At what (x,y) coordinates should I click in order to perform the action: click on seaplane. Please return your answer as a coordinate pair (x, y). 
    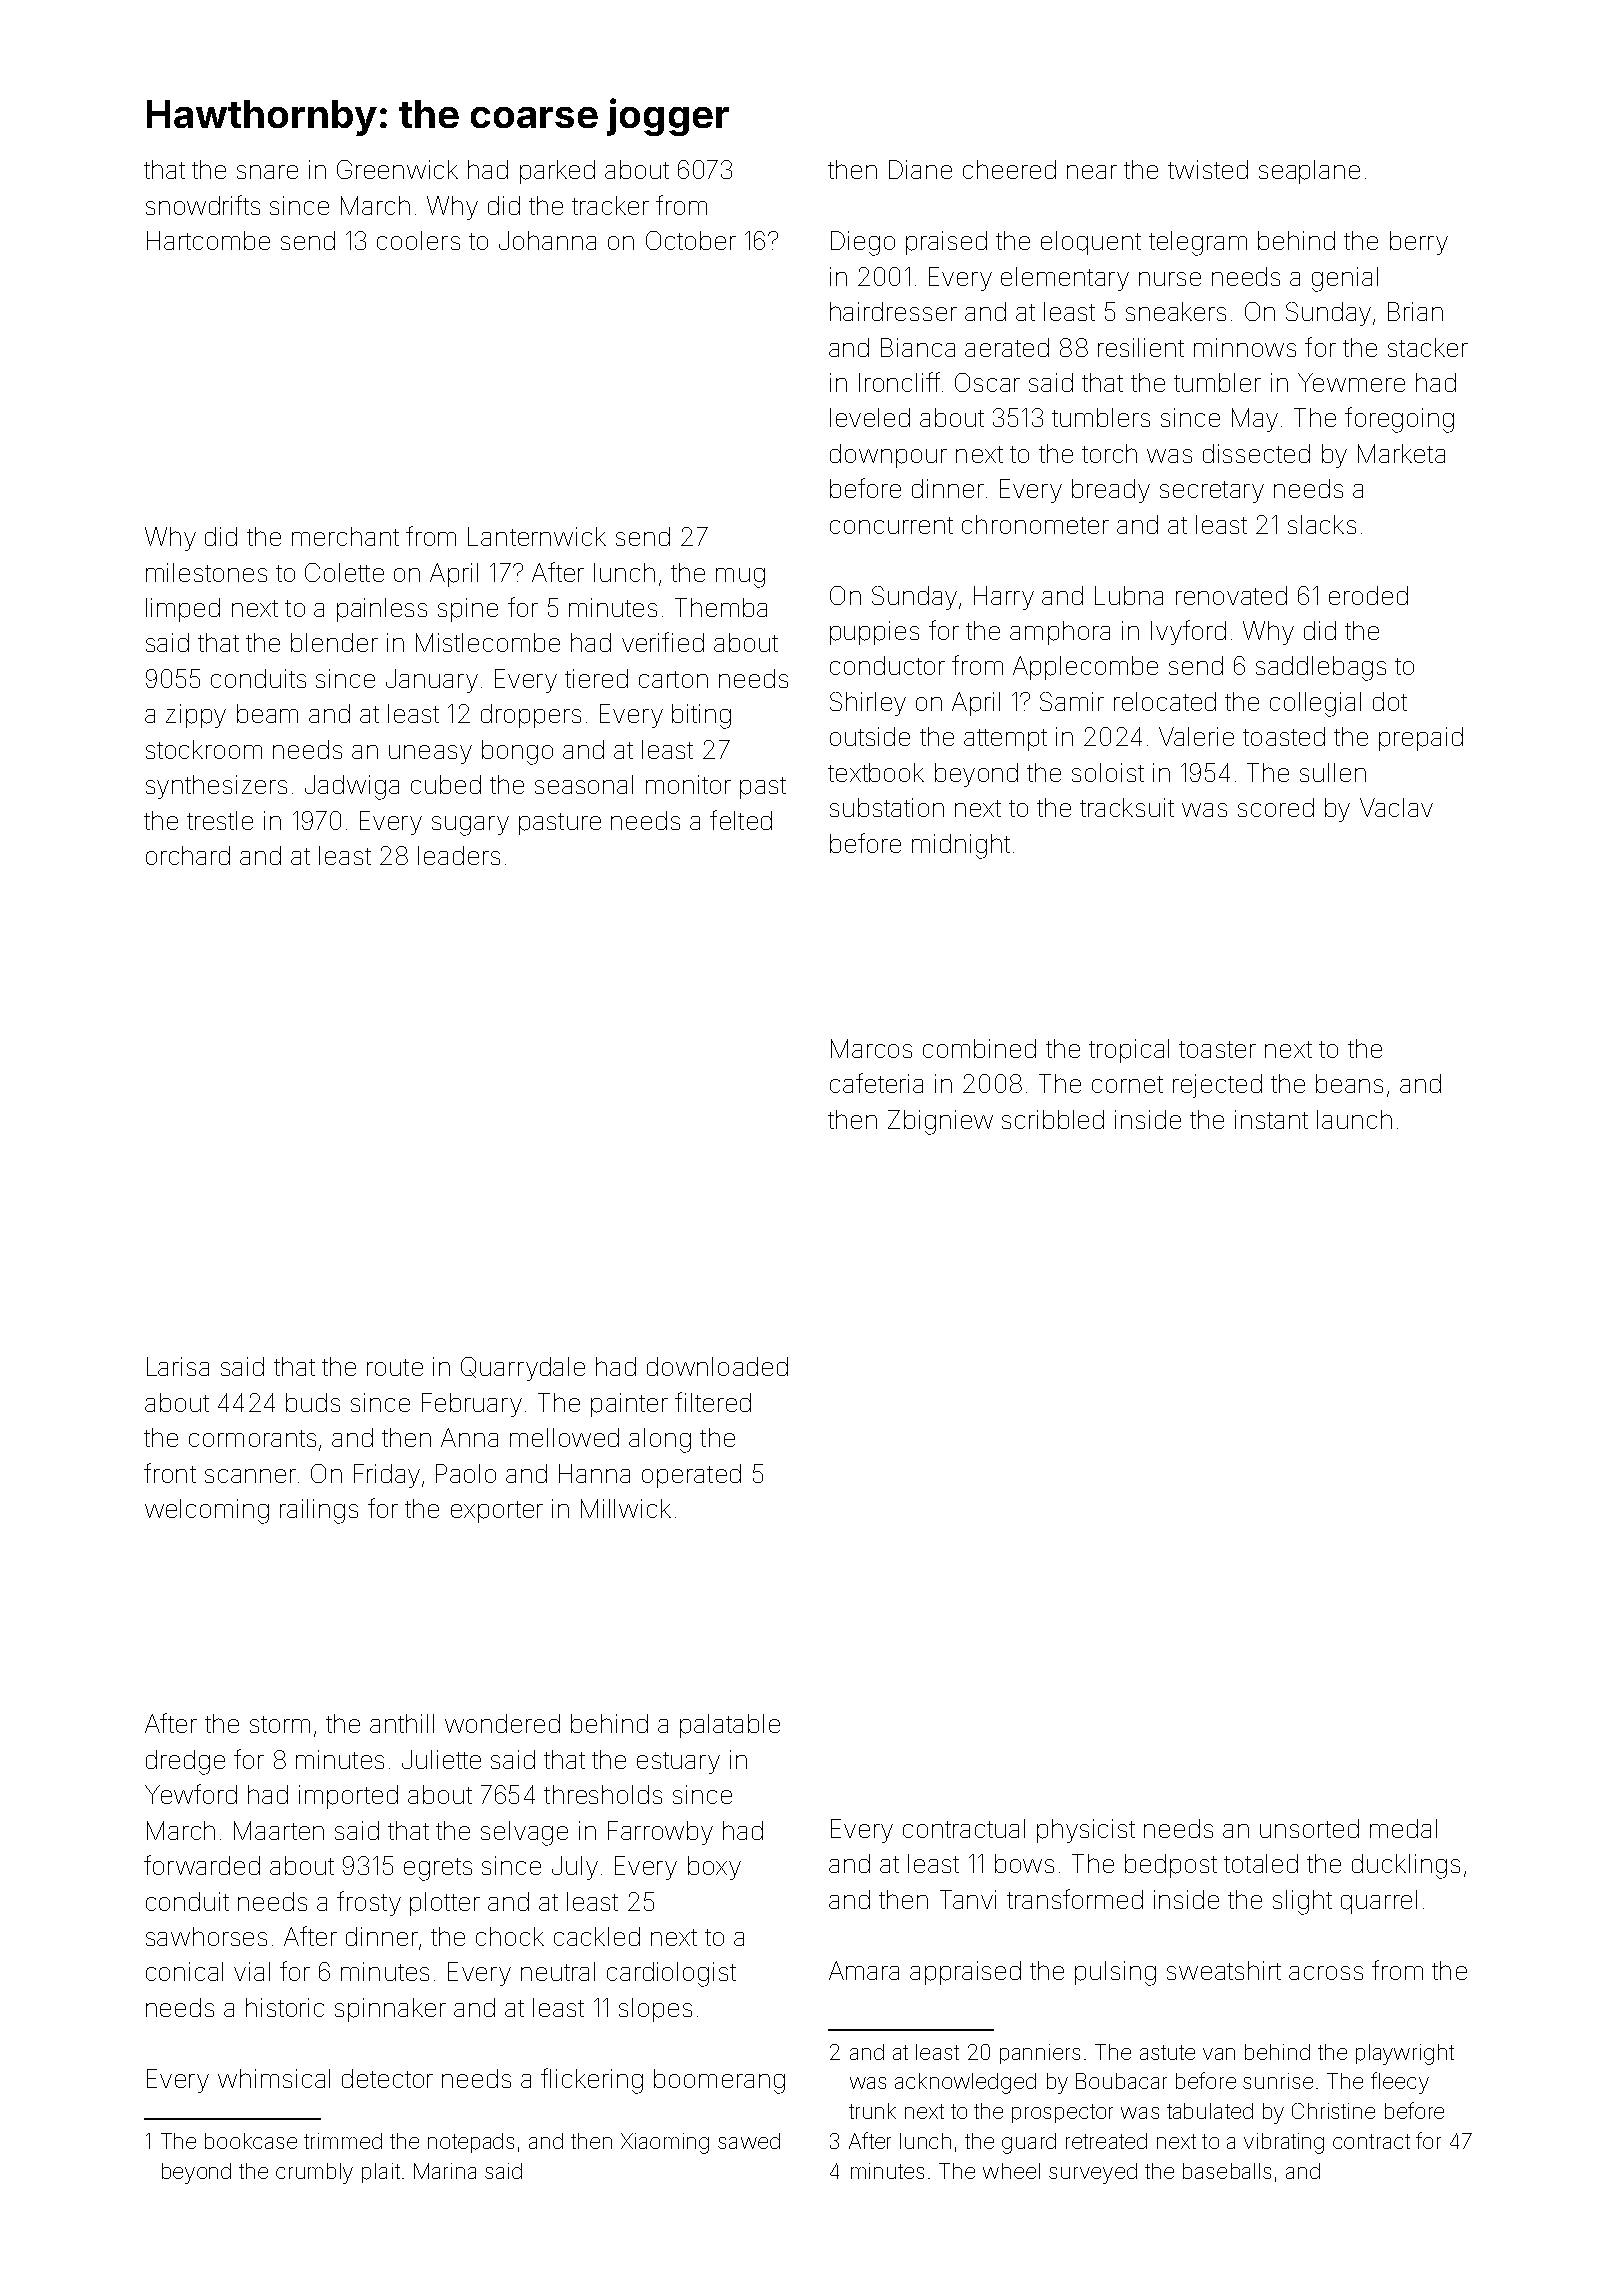
    Looking at the image, I should click on (1309, 172).
